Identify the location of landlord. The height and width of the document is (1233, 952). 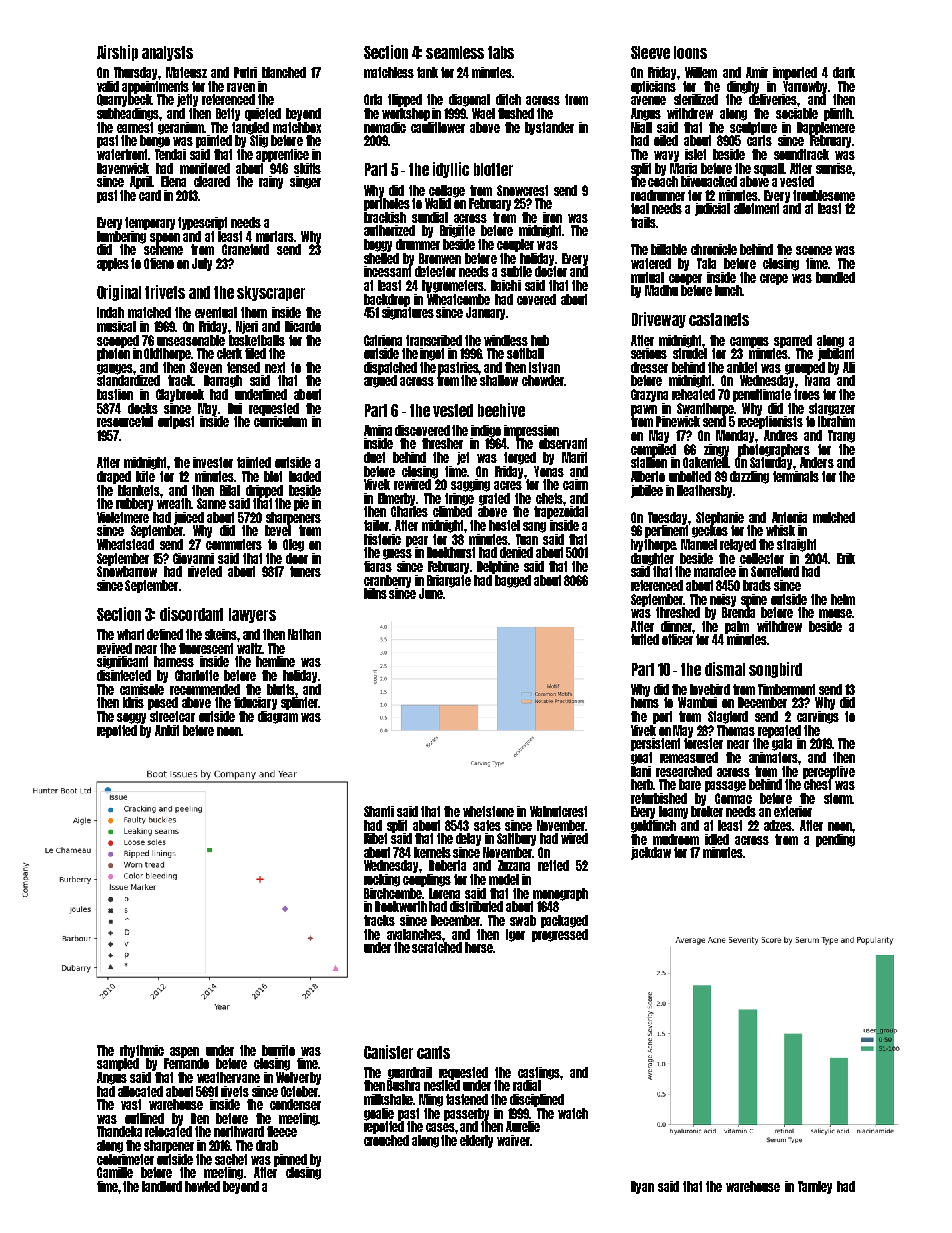
(162, 1186).
